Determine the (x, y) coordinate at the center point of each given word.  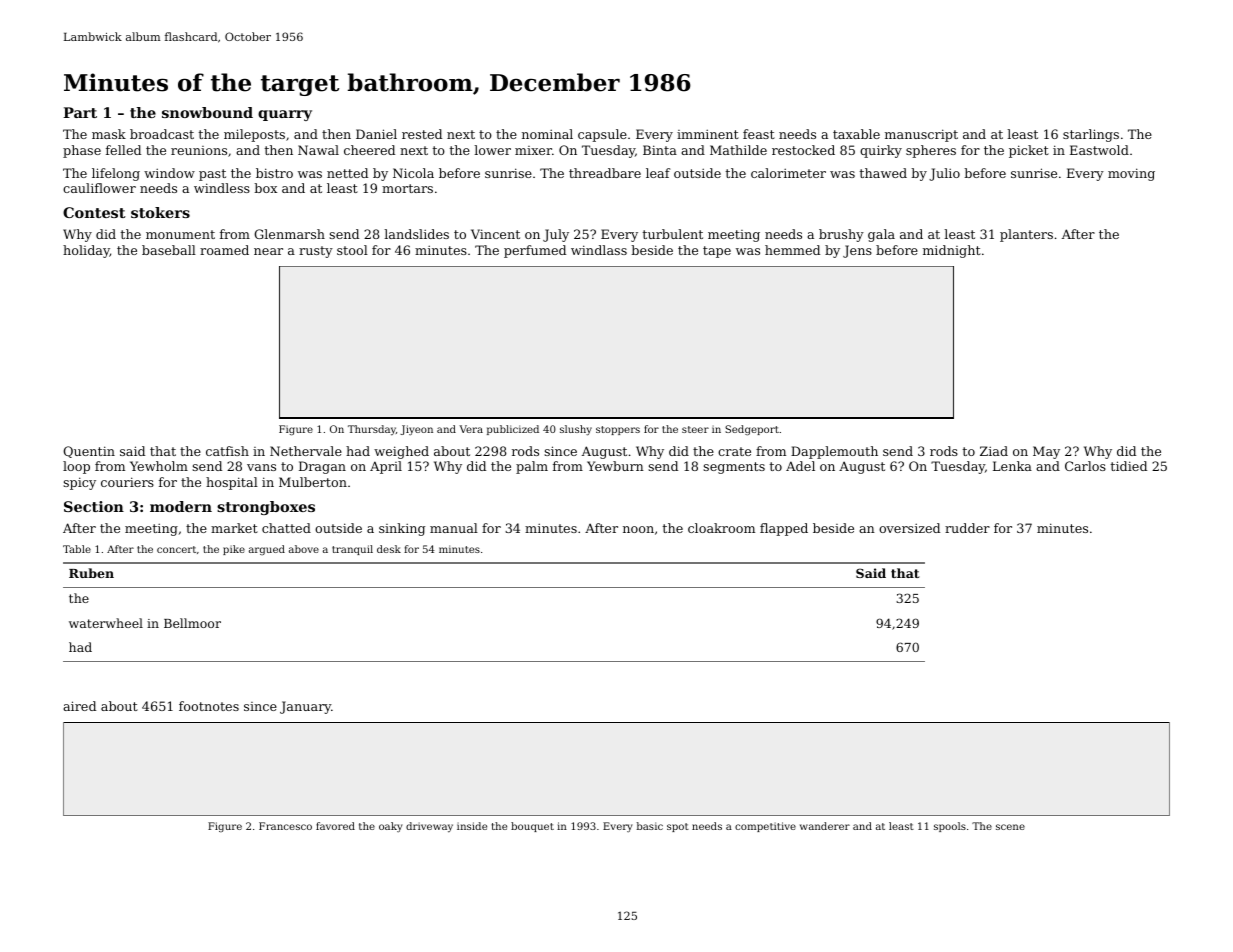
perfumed (535, 251)
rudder (967, 528)
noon (638, 529)
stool (352, 250)
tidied (1129, 466)
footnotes (209, 706)
